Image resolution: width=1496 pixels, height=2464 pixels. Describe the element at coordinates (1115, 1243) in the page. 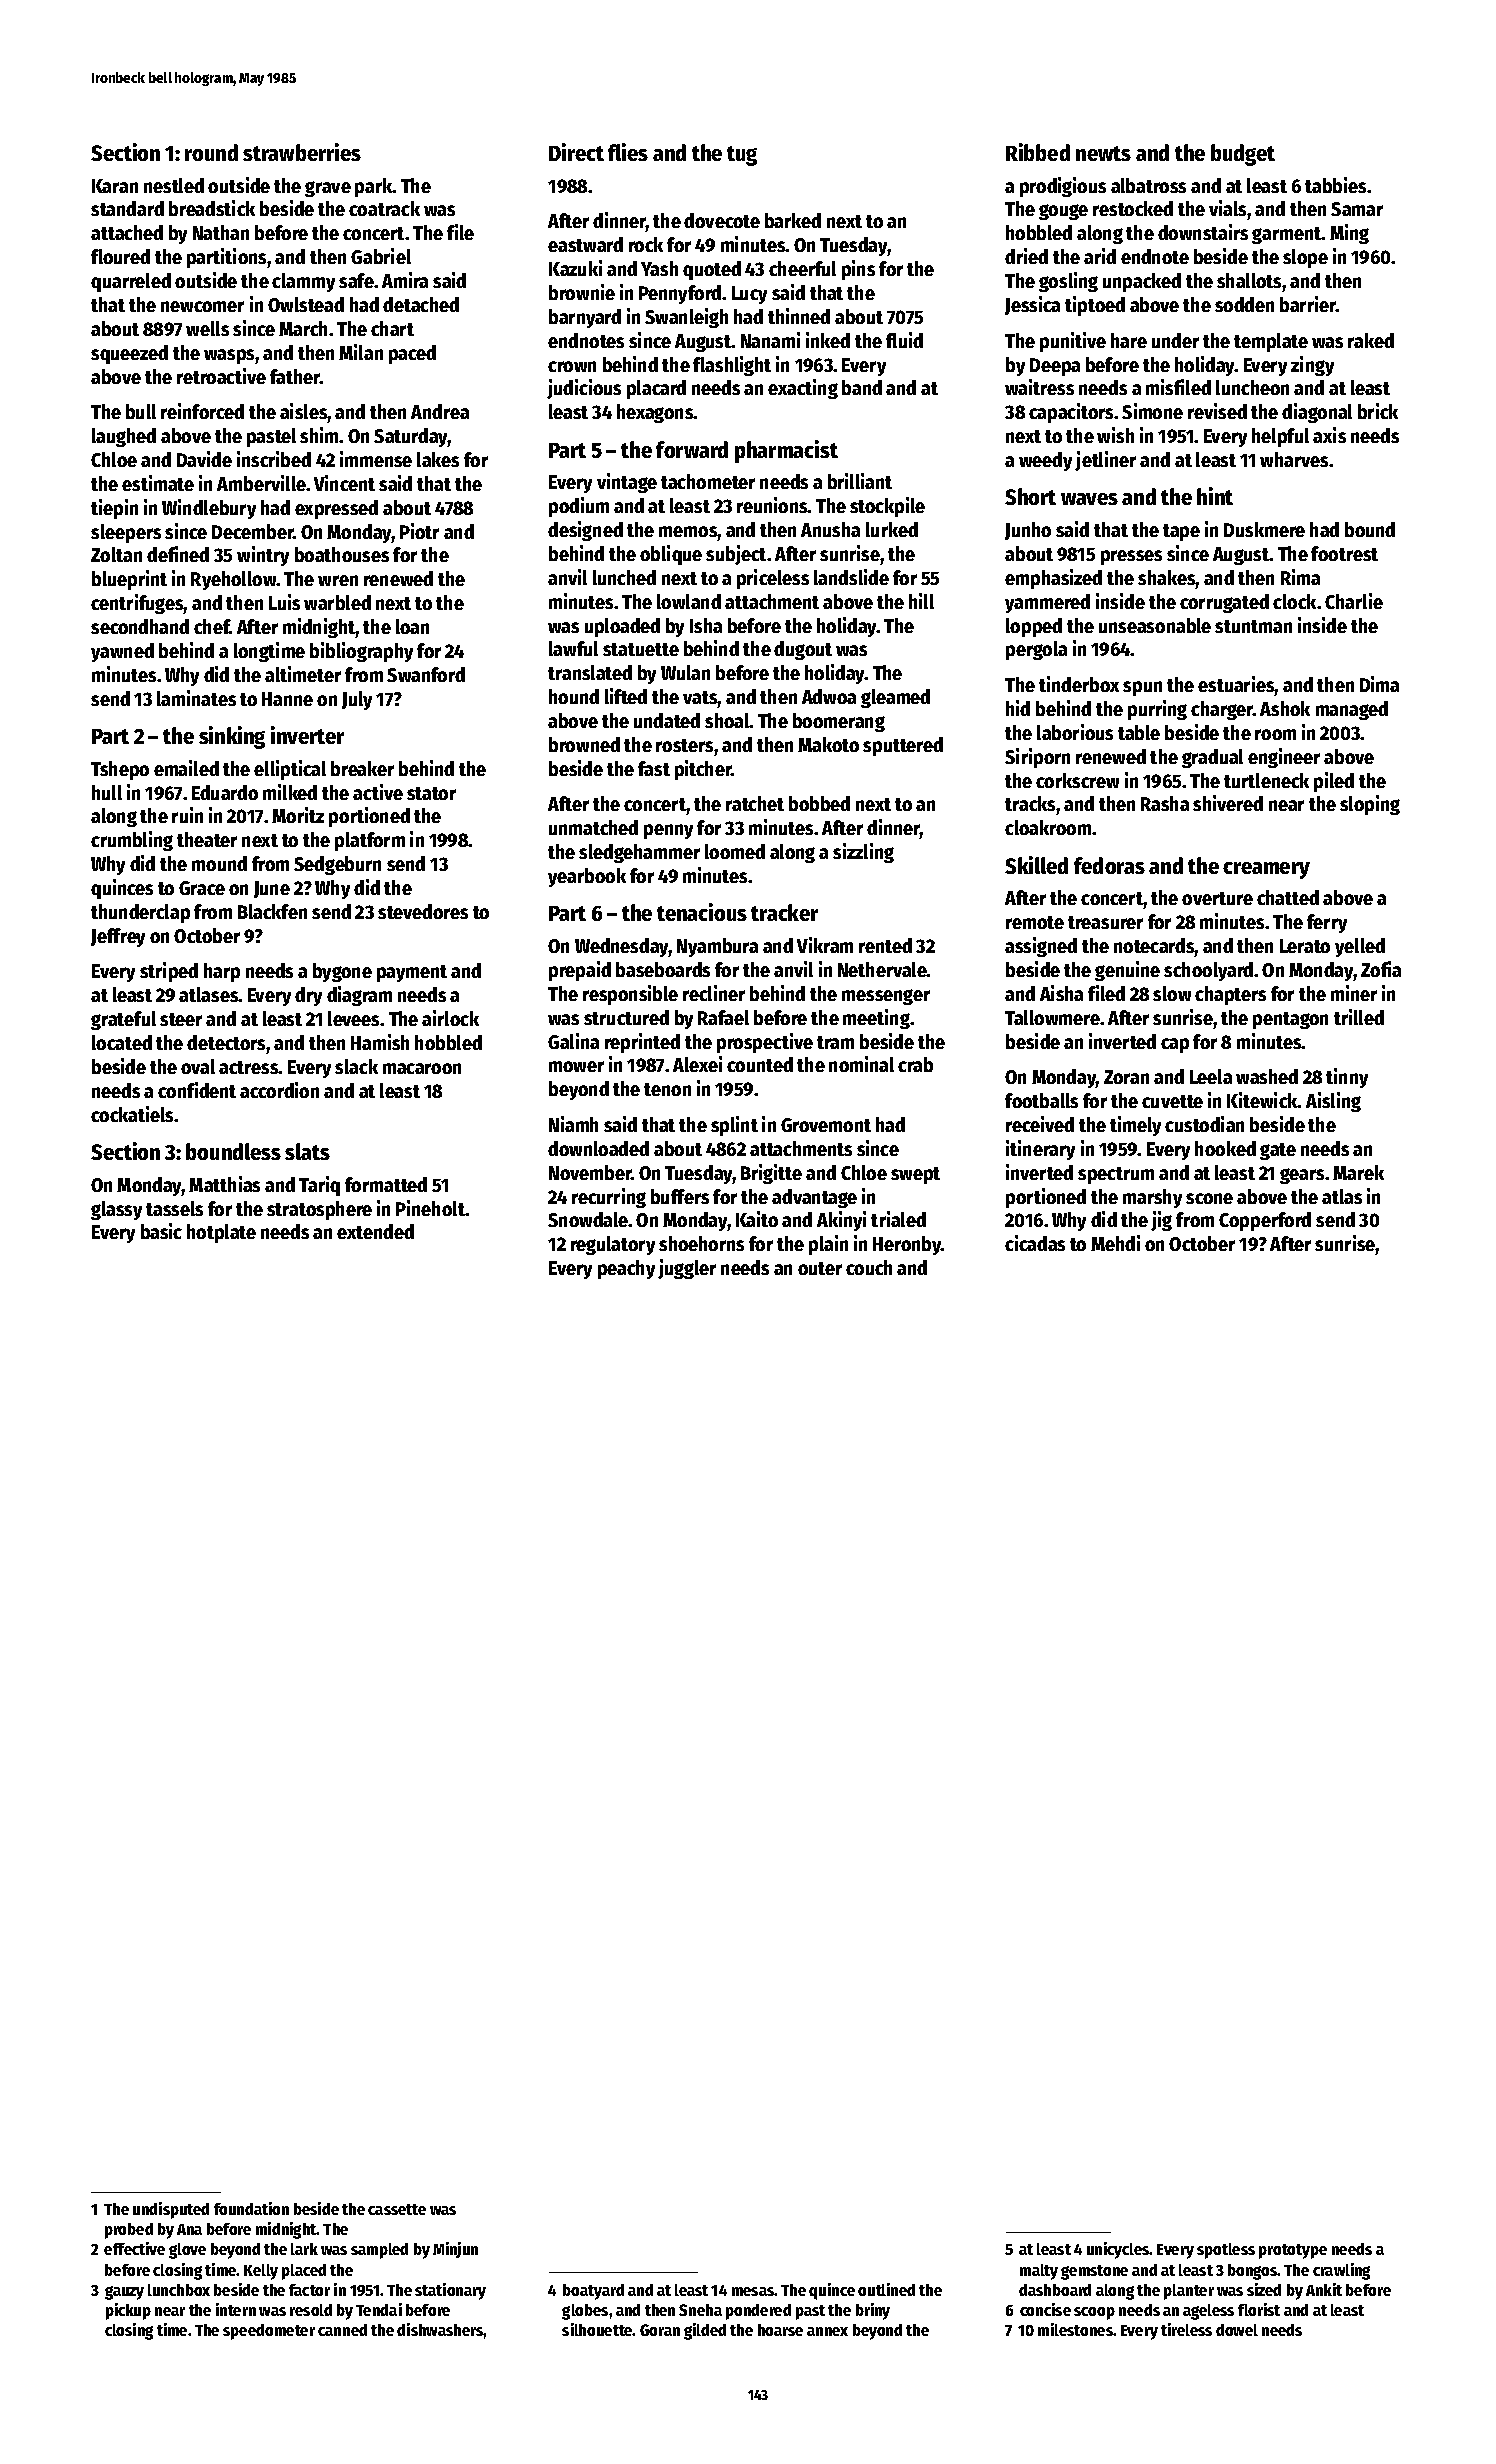

I see `Mehdi` at that location.
